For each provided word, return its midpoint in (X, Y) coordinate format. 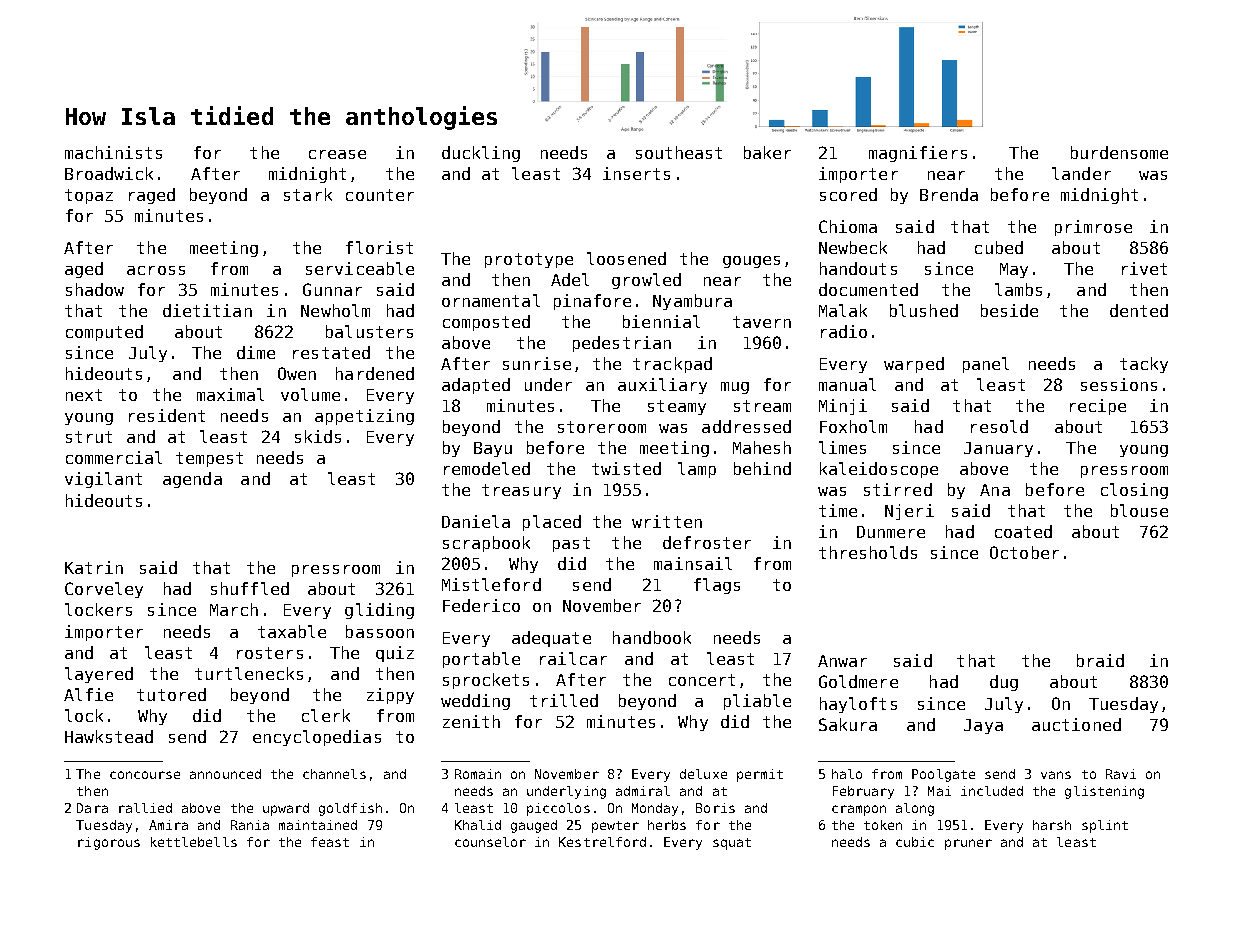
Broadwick (109, 173)
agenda (192, 480)
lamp (697, 470)
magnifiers (918, 154)
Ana (995, 490)
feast (330, 842)
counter (380, 195)
